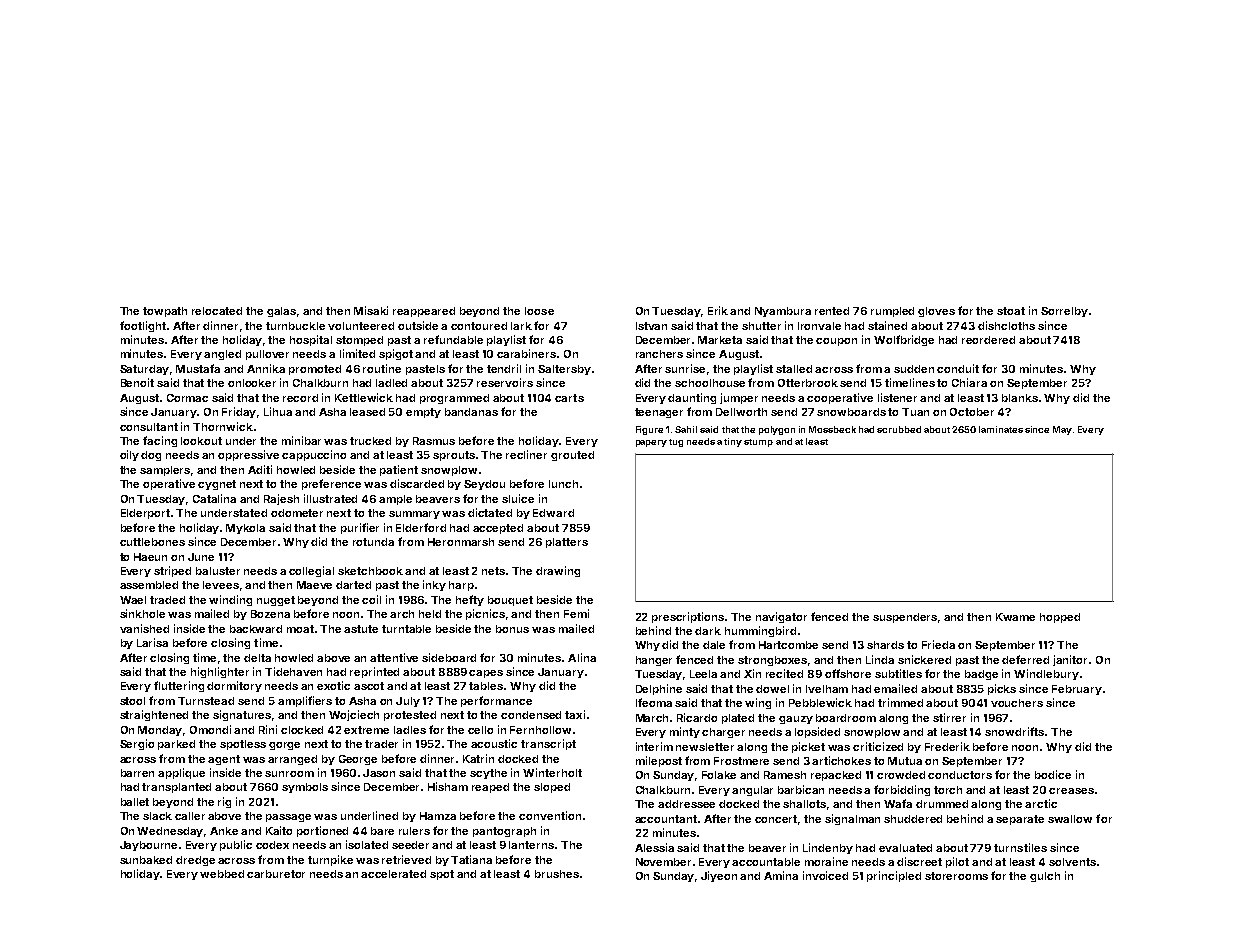 This image has width=1233, height=952. What do you see at coordinates (557, 874) in the image?
I see `brushes` at bounding box center [557, 874].
